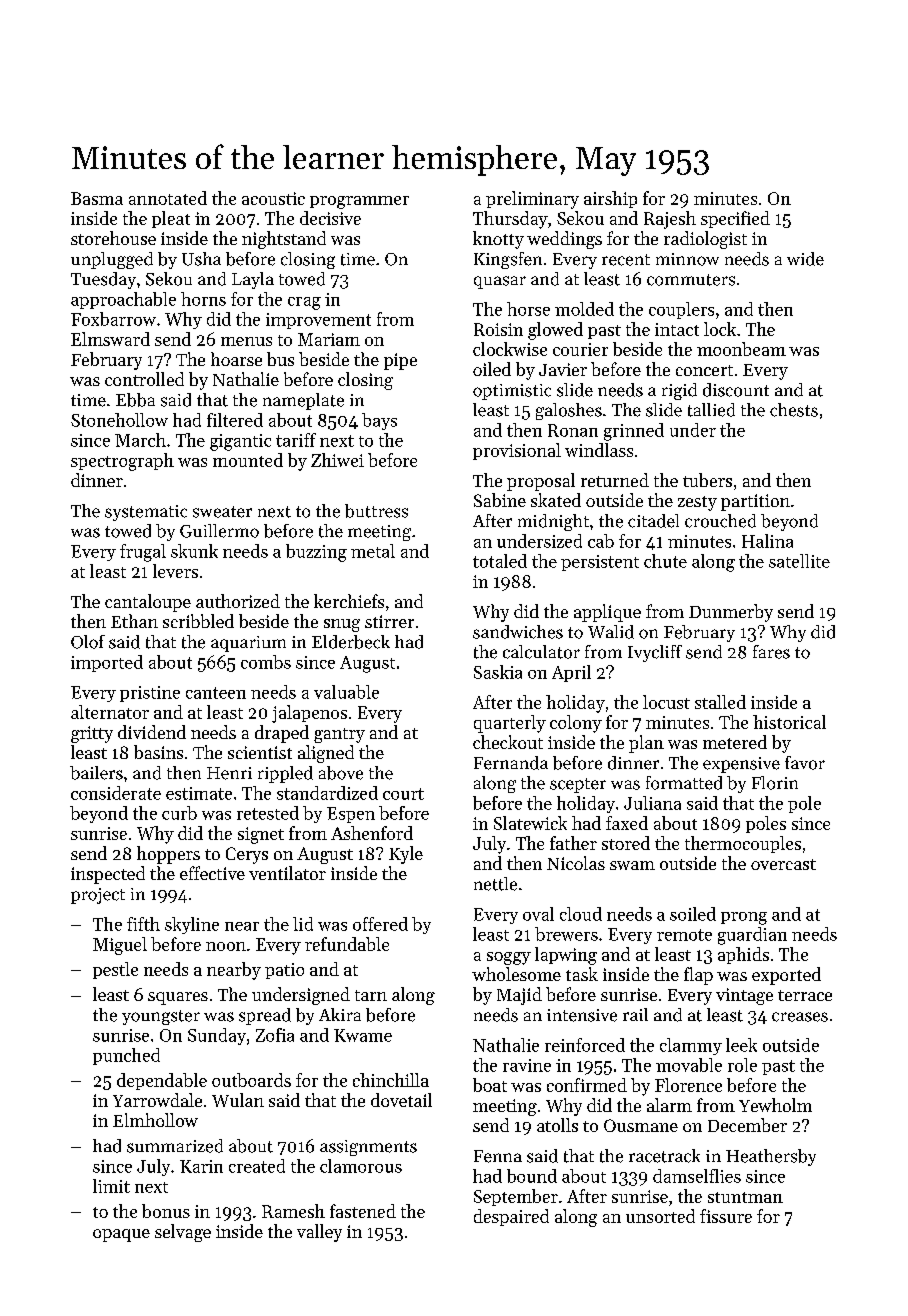 Image resolution: width=908 pixels, height=1316 pixels. Describe the element at coordinates (664, 1156) in the page. I see `racetrack` at that location.
